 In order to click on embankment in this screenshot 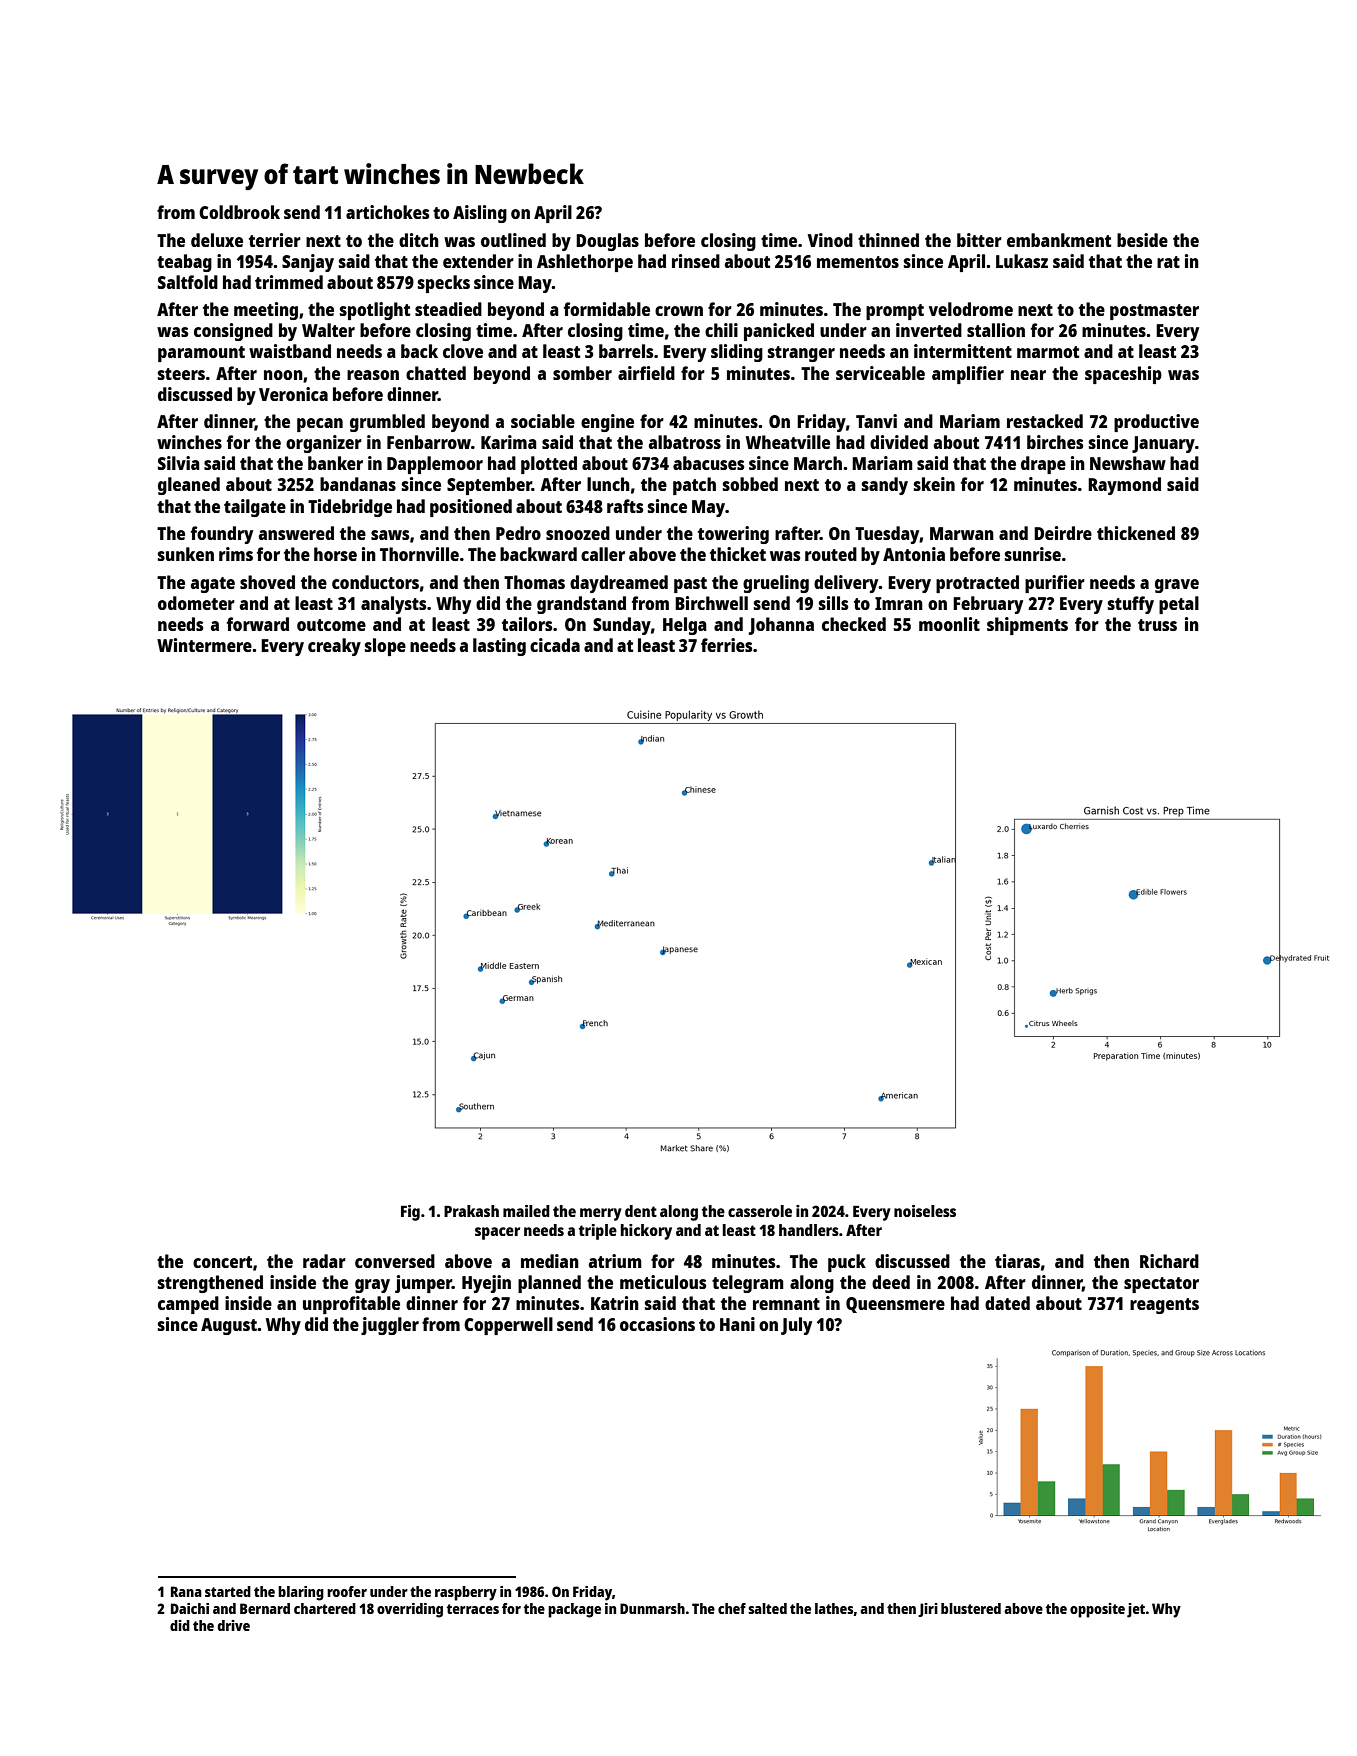, I will do `click(1059, 240)`.
